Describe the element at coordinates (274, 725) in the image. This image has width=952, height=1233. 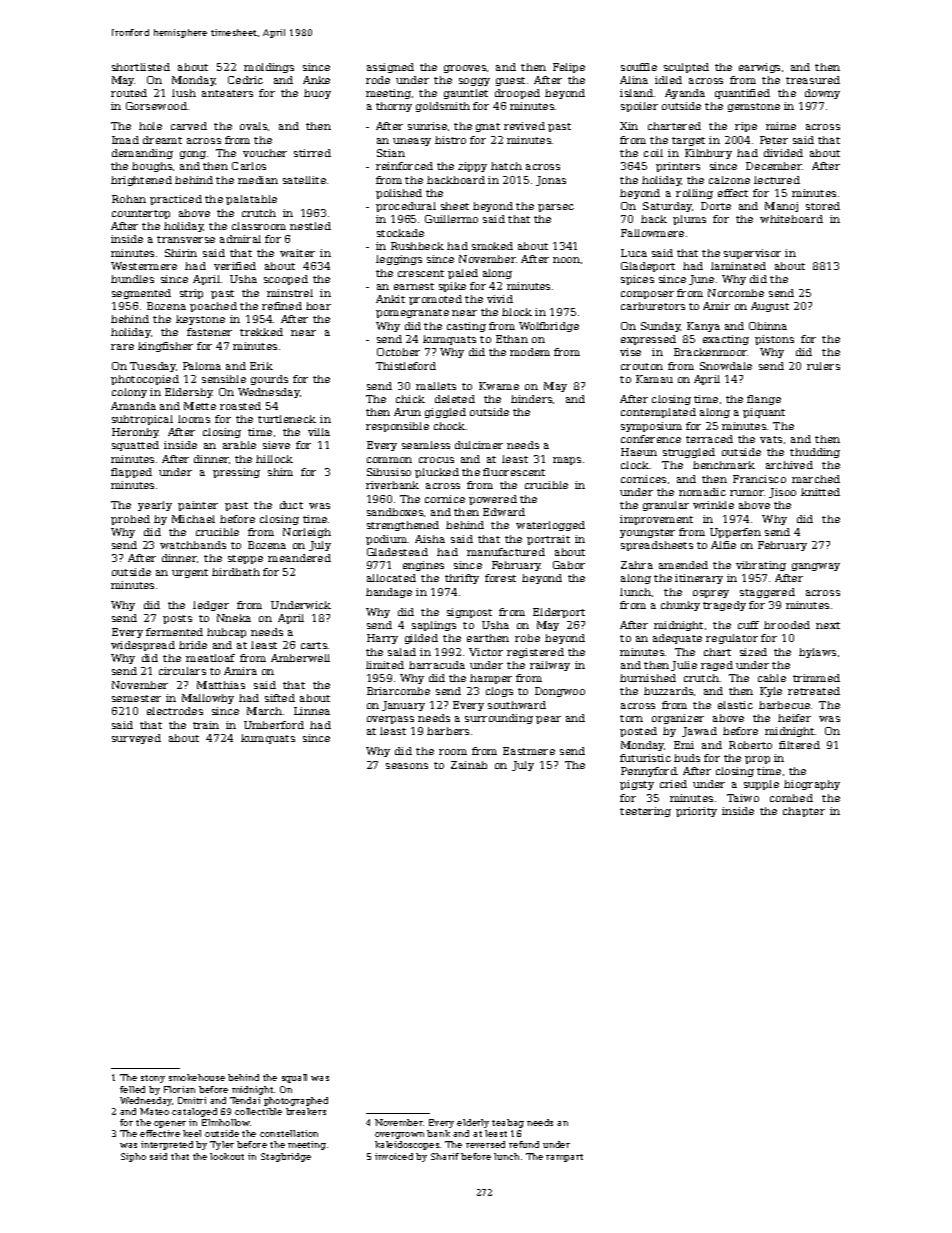
I see `Umberford` at that location.
